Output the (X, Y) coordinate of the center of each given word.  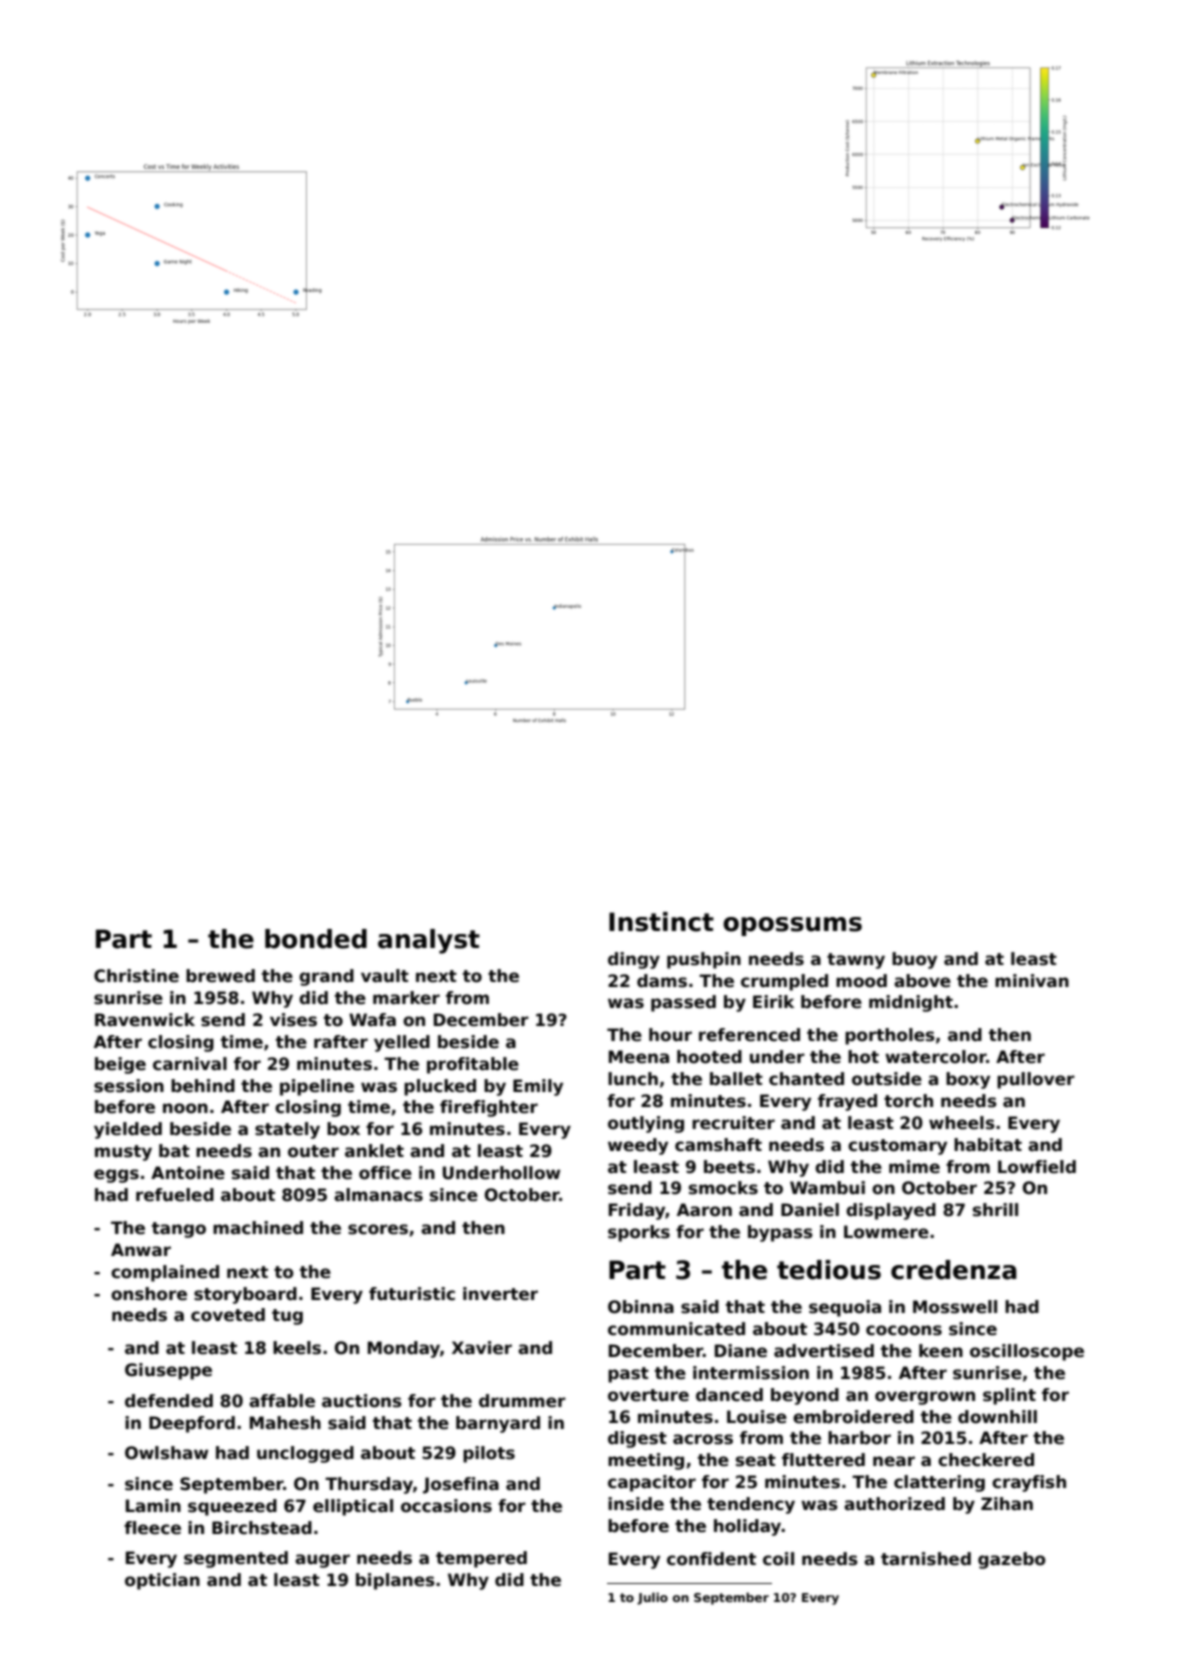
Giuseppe (168, 1371)
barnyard (498, 1424)
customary (897, 1147)
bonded (316, 939)
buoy (914, 960)
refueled (175, 1195)
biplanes (395, 1581)
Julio (652, 1598)
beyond (805, 1396)
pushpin (704, 960)
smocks (723, 1188)
